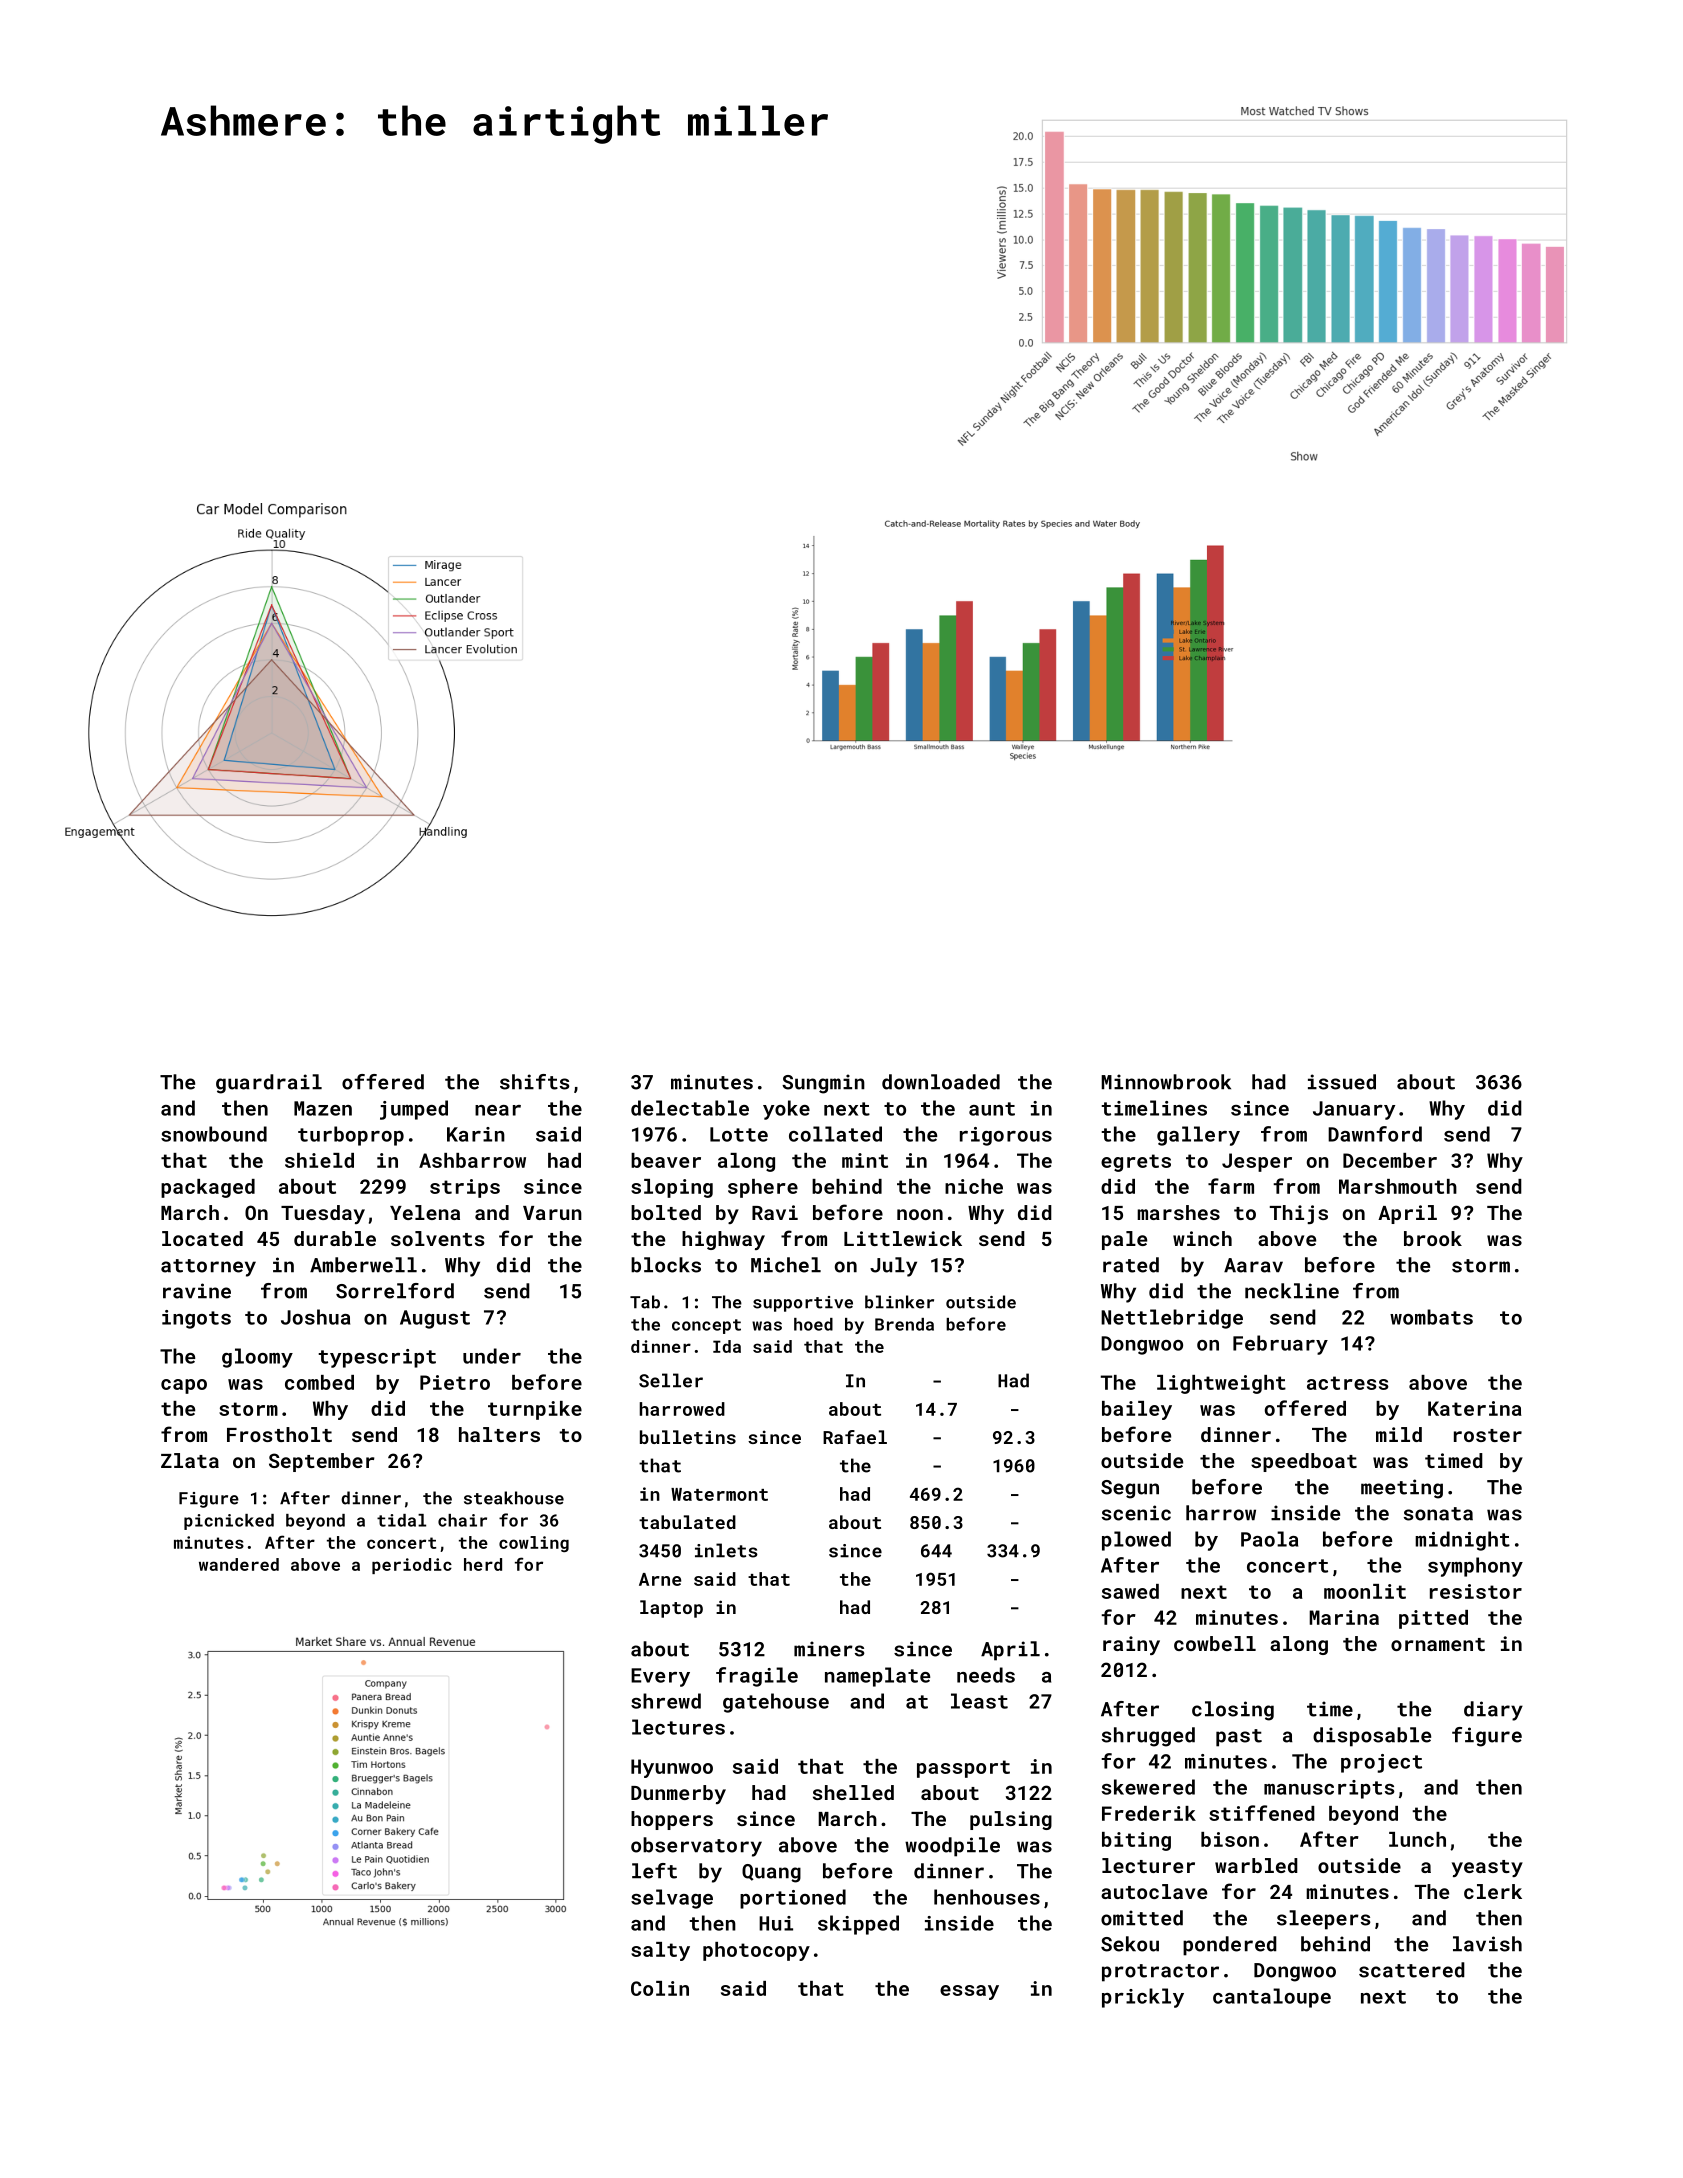 This page has width=1683, height=2178. Describe the element at coordinates (1143, 1998) in the page. I see `prickly` at that location.
